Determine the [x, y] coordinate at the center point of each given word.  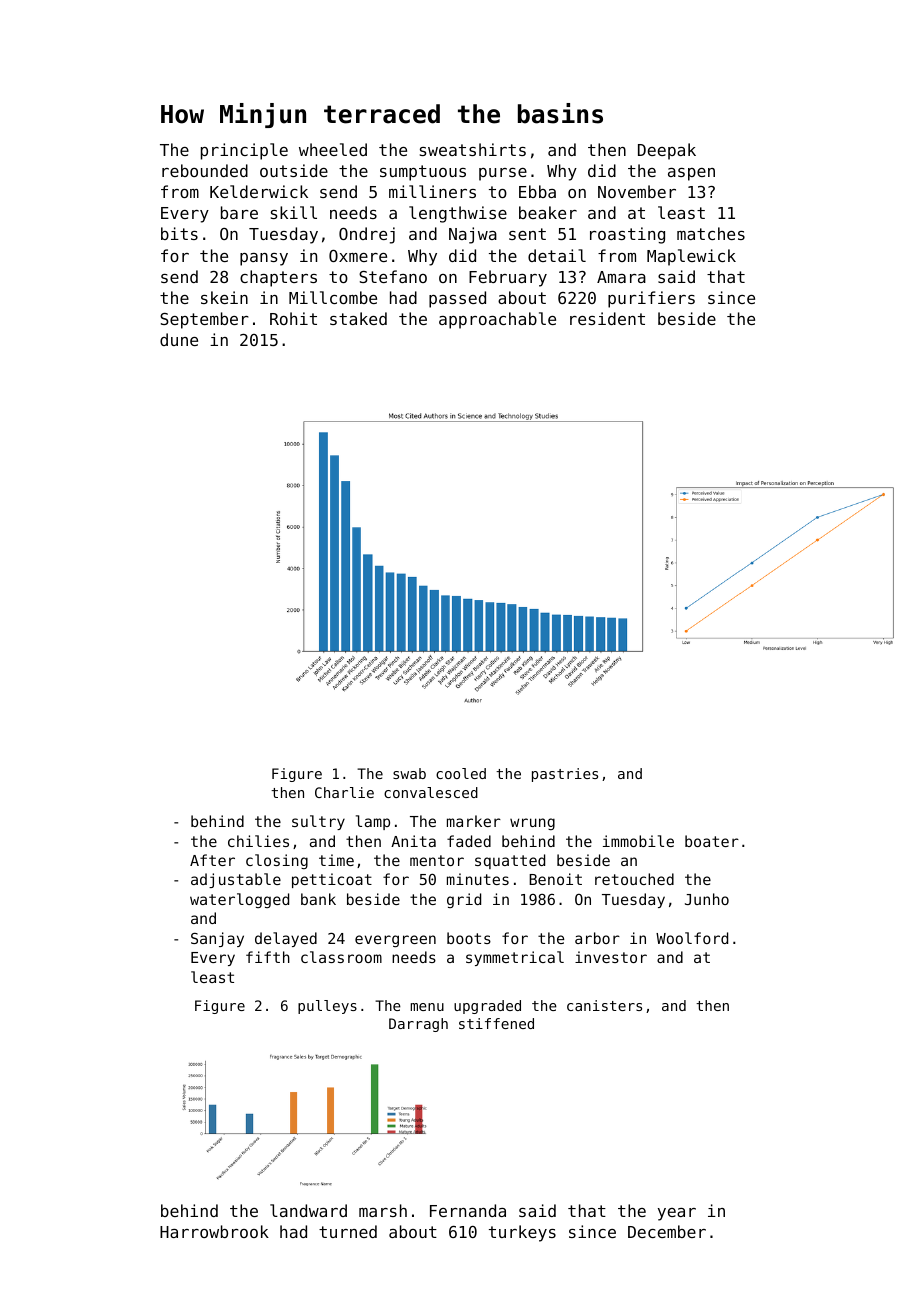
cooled [461, 773]
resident [607, 318]
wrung [532, 824]
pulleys [327, 1007]
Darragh [418, 1025]
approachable [497, 320]
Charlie [344, 792]
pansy [264, 259]
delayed [286, 939]
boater [712, 841]
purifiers [651, 299]
